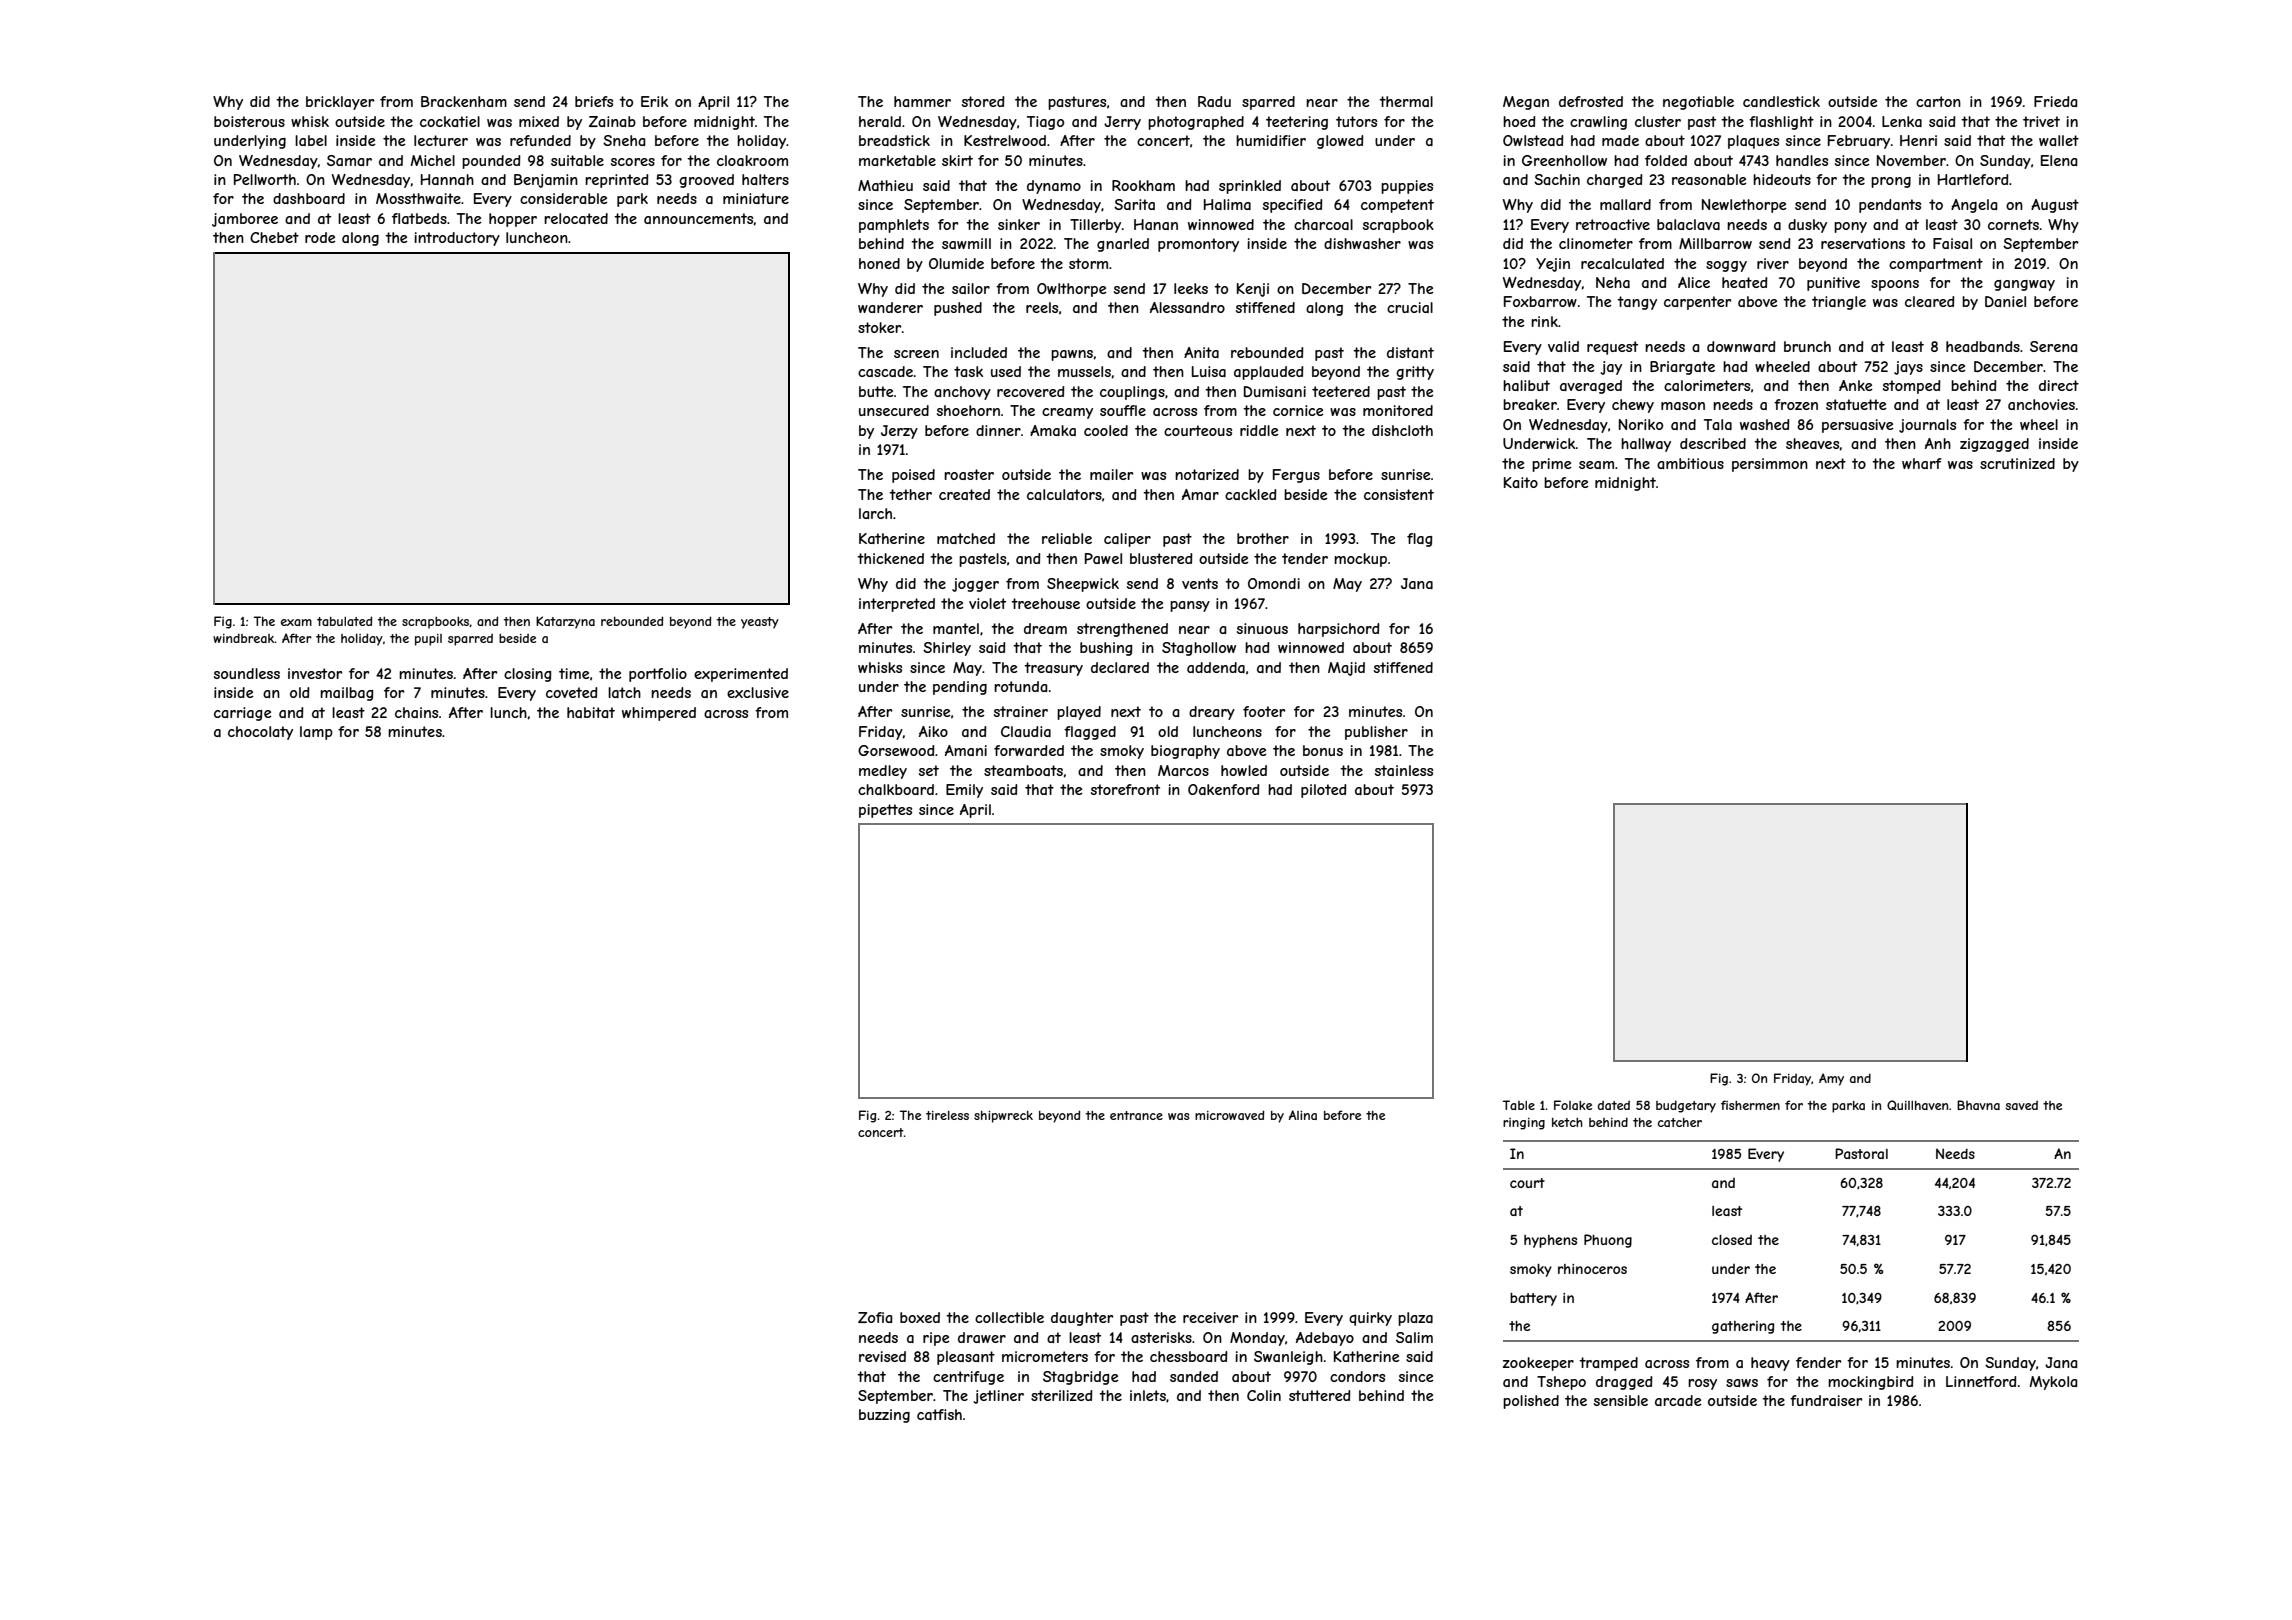  What do you see at coordinates (922, 101) in the image?
I see `hammer` at bounding box center [922, 101].
